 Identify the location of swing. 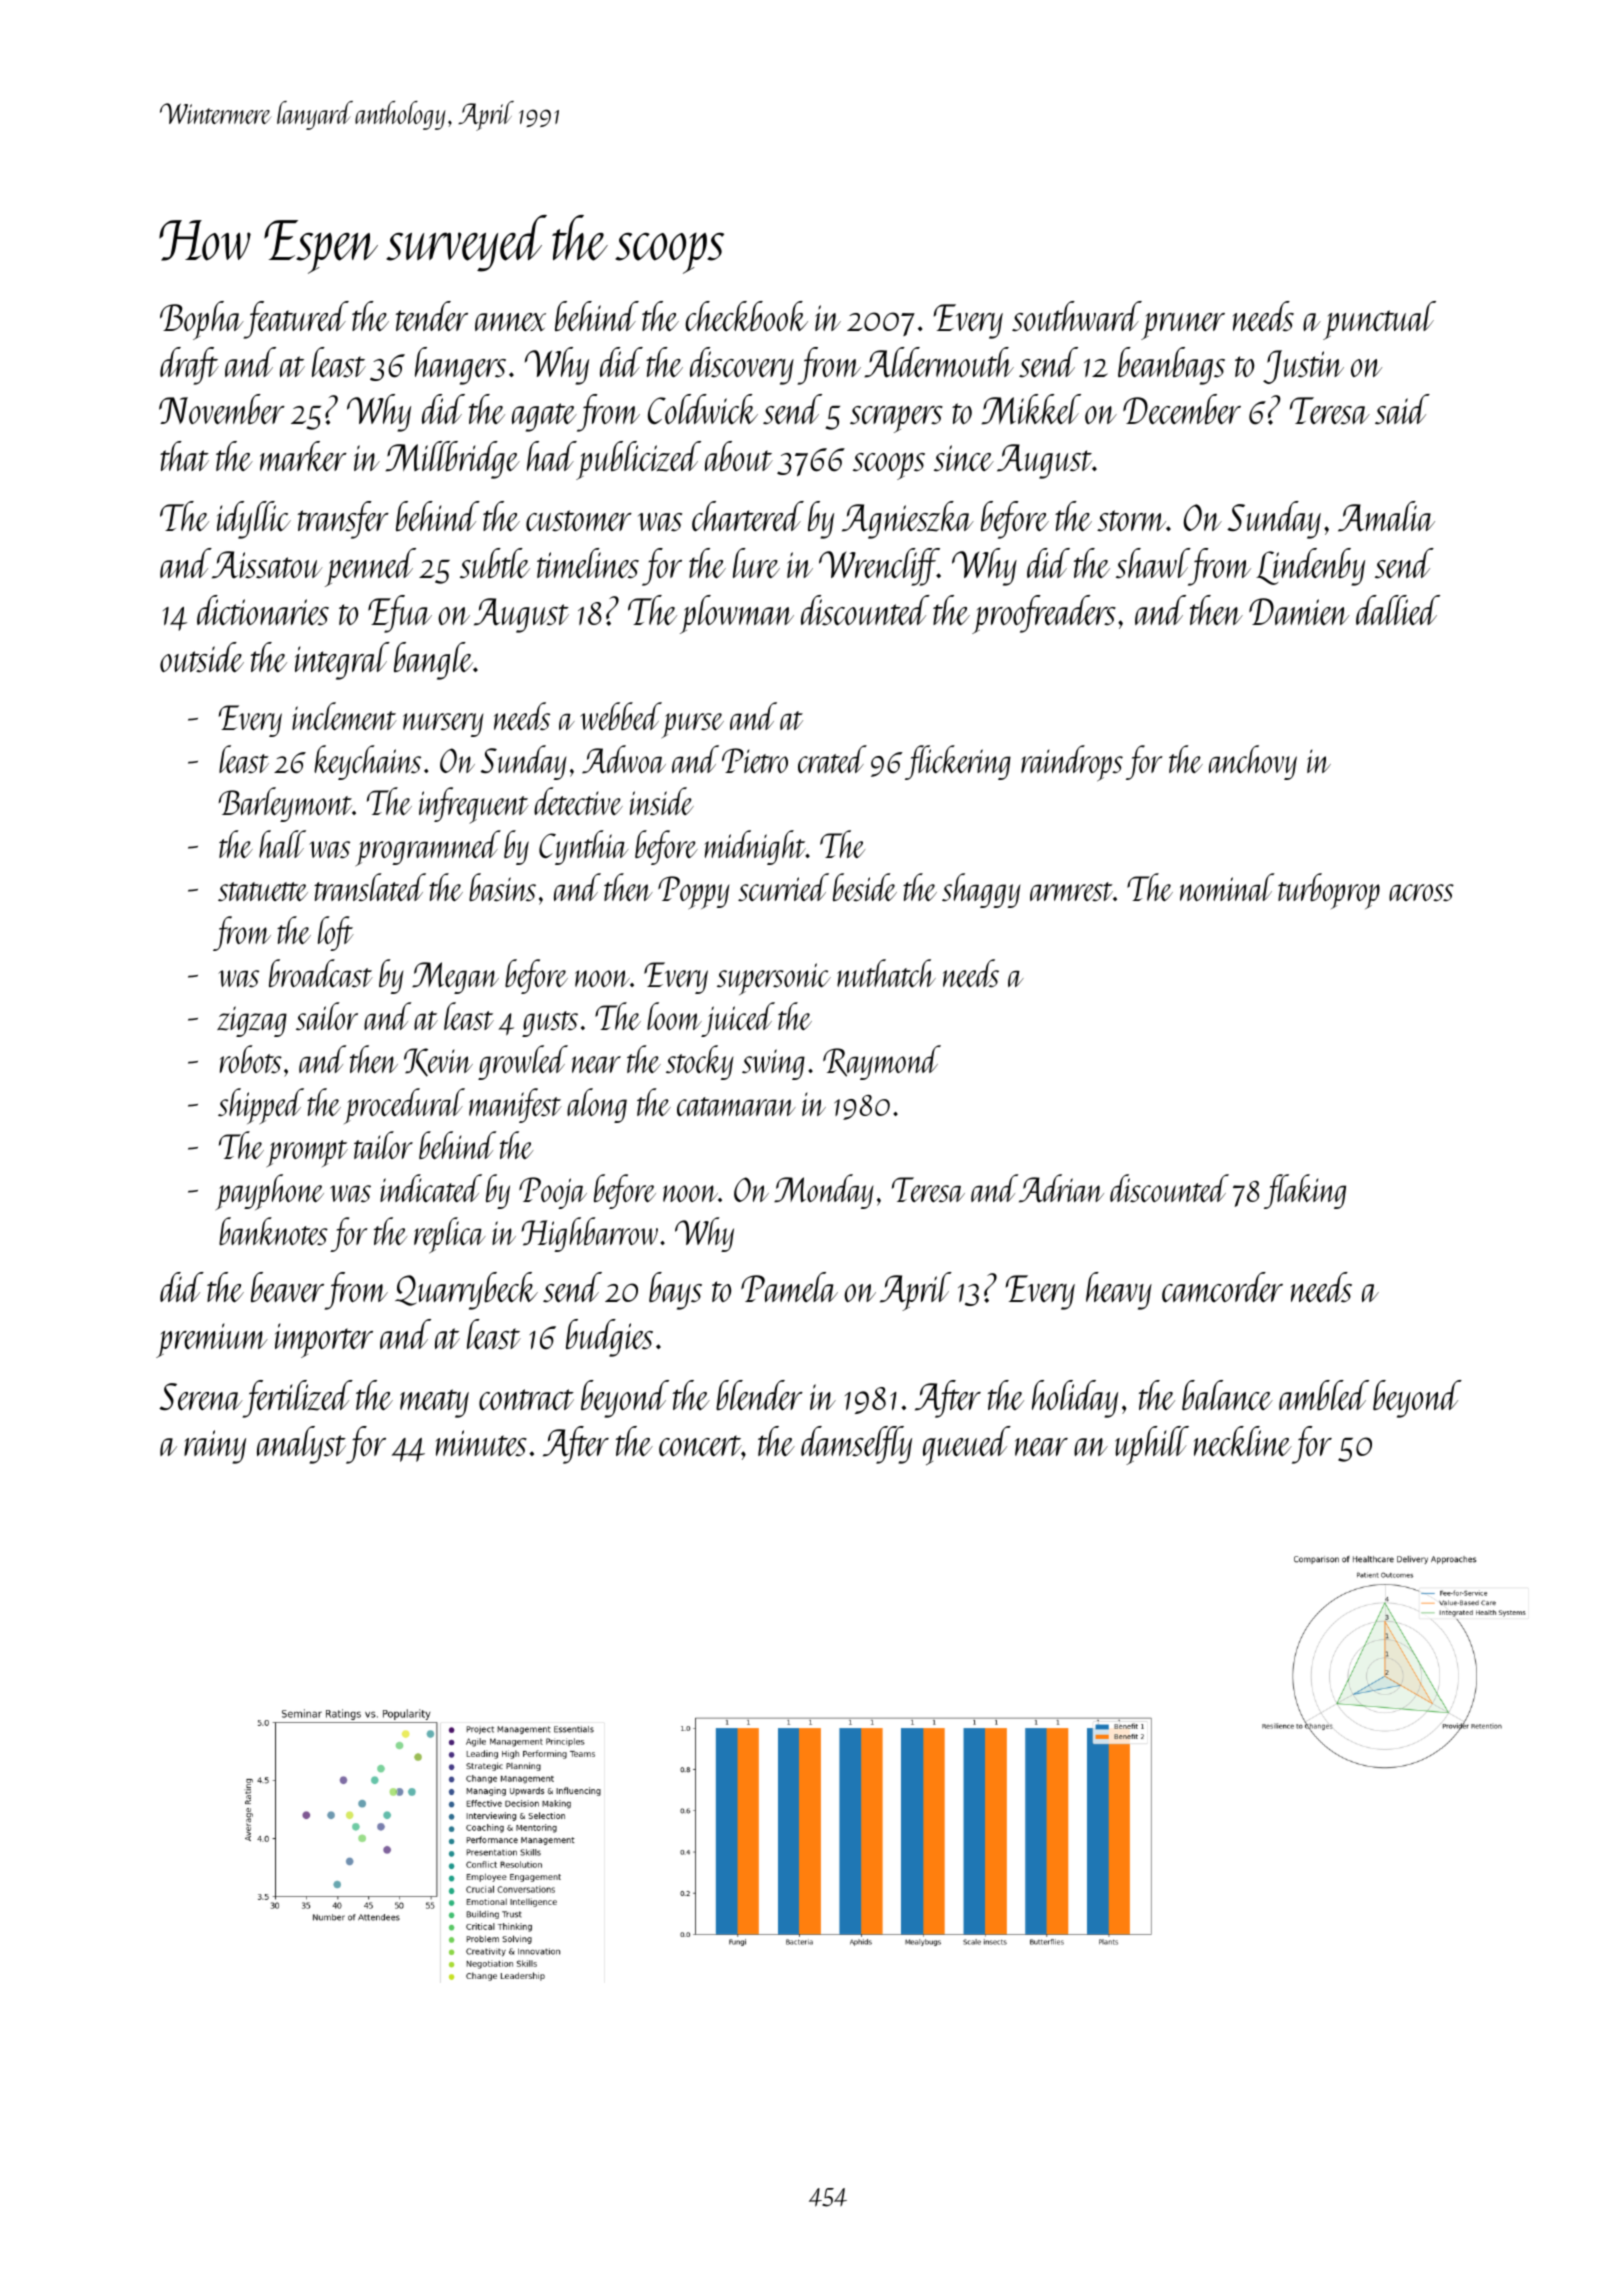
(773, 1064).
